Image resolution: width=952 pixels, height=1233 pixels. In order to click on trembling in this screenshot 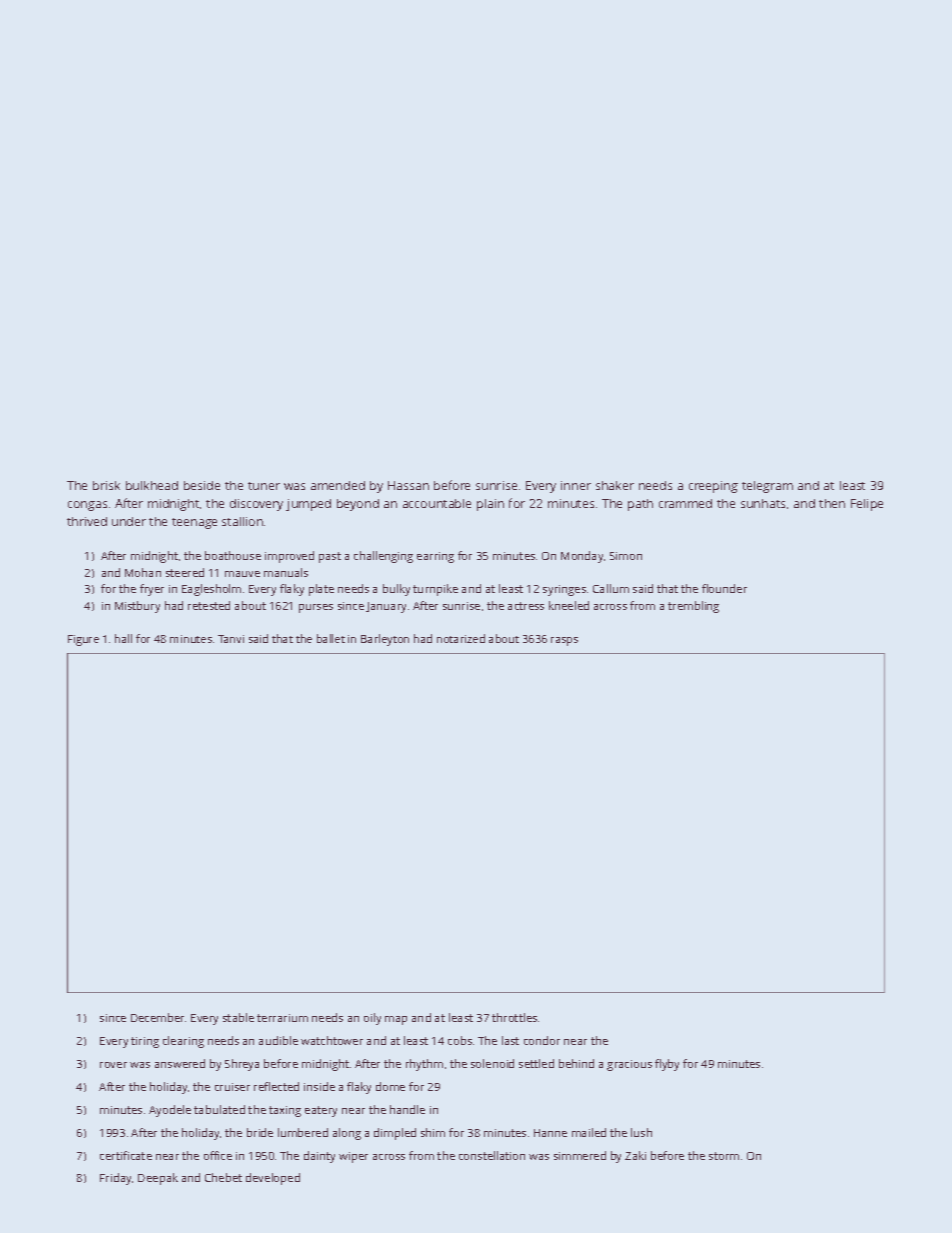, I will do `click(693, 607)`.
